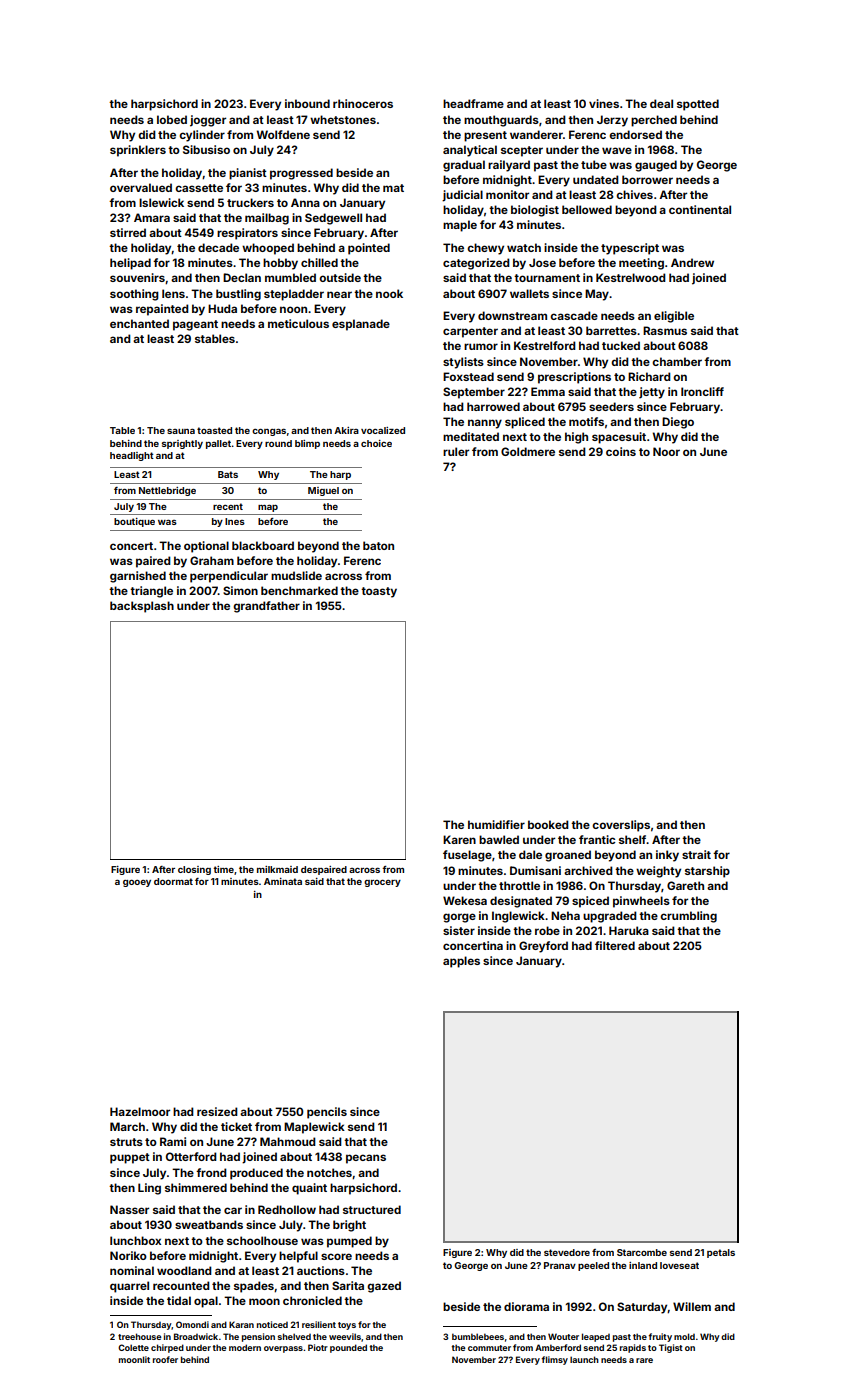 The width and height of the image is (849, 1400). I want to click on pencils, so click(327, 1113).
